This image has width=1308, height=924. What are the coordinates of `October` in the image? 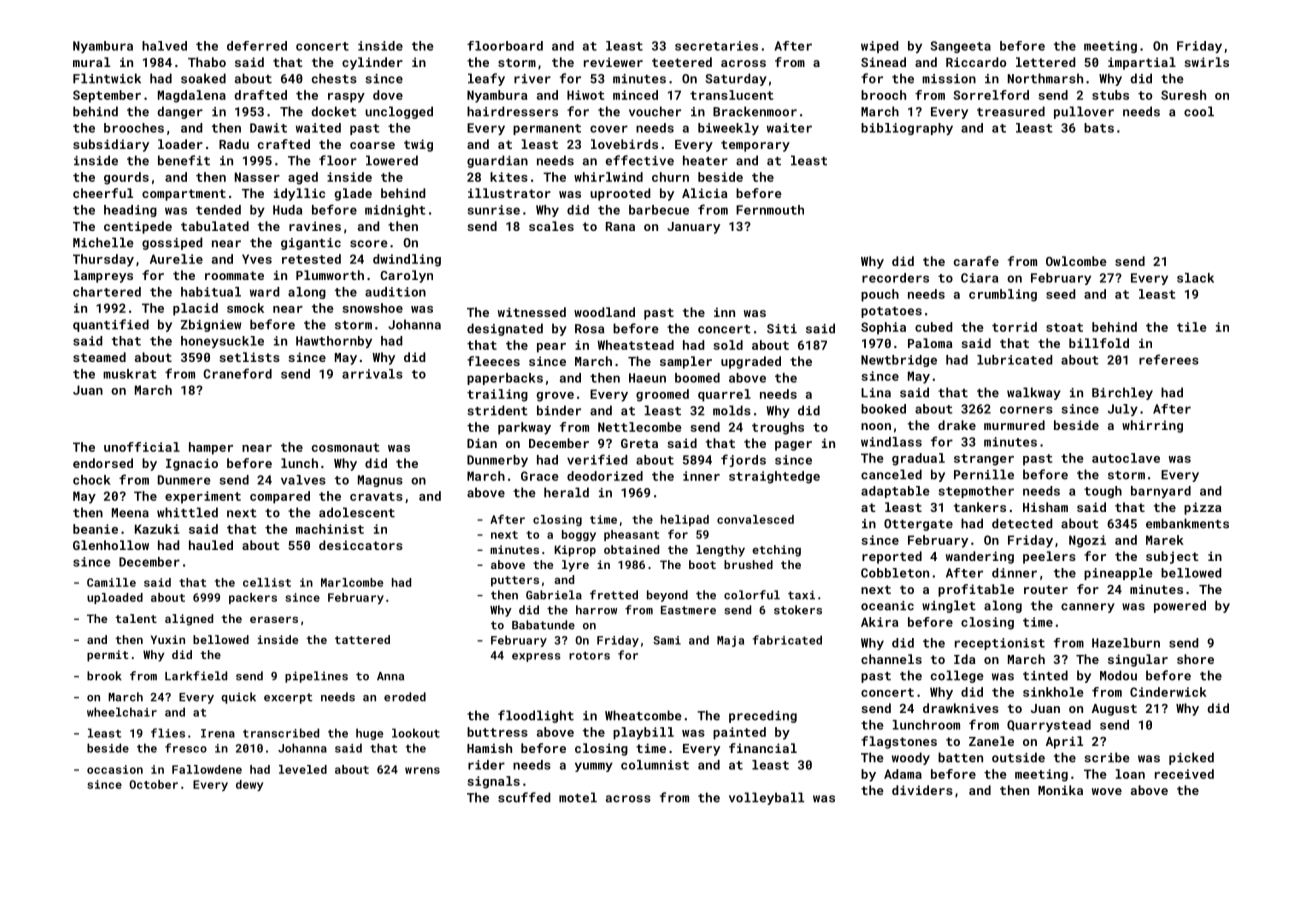 It's located at (153, 784).
